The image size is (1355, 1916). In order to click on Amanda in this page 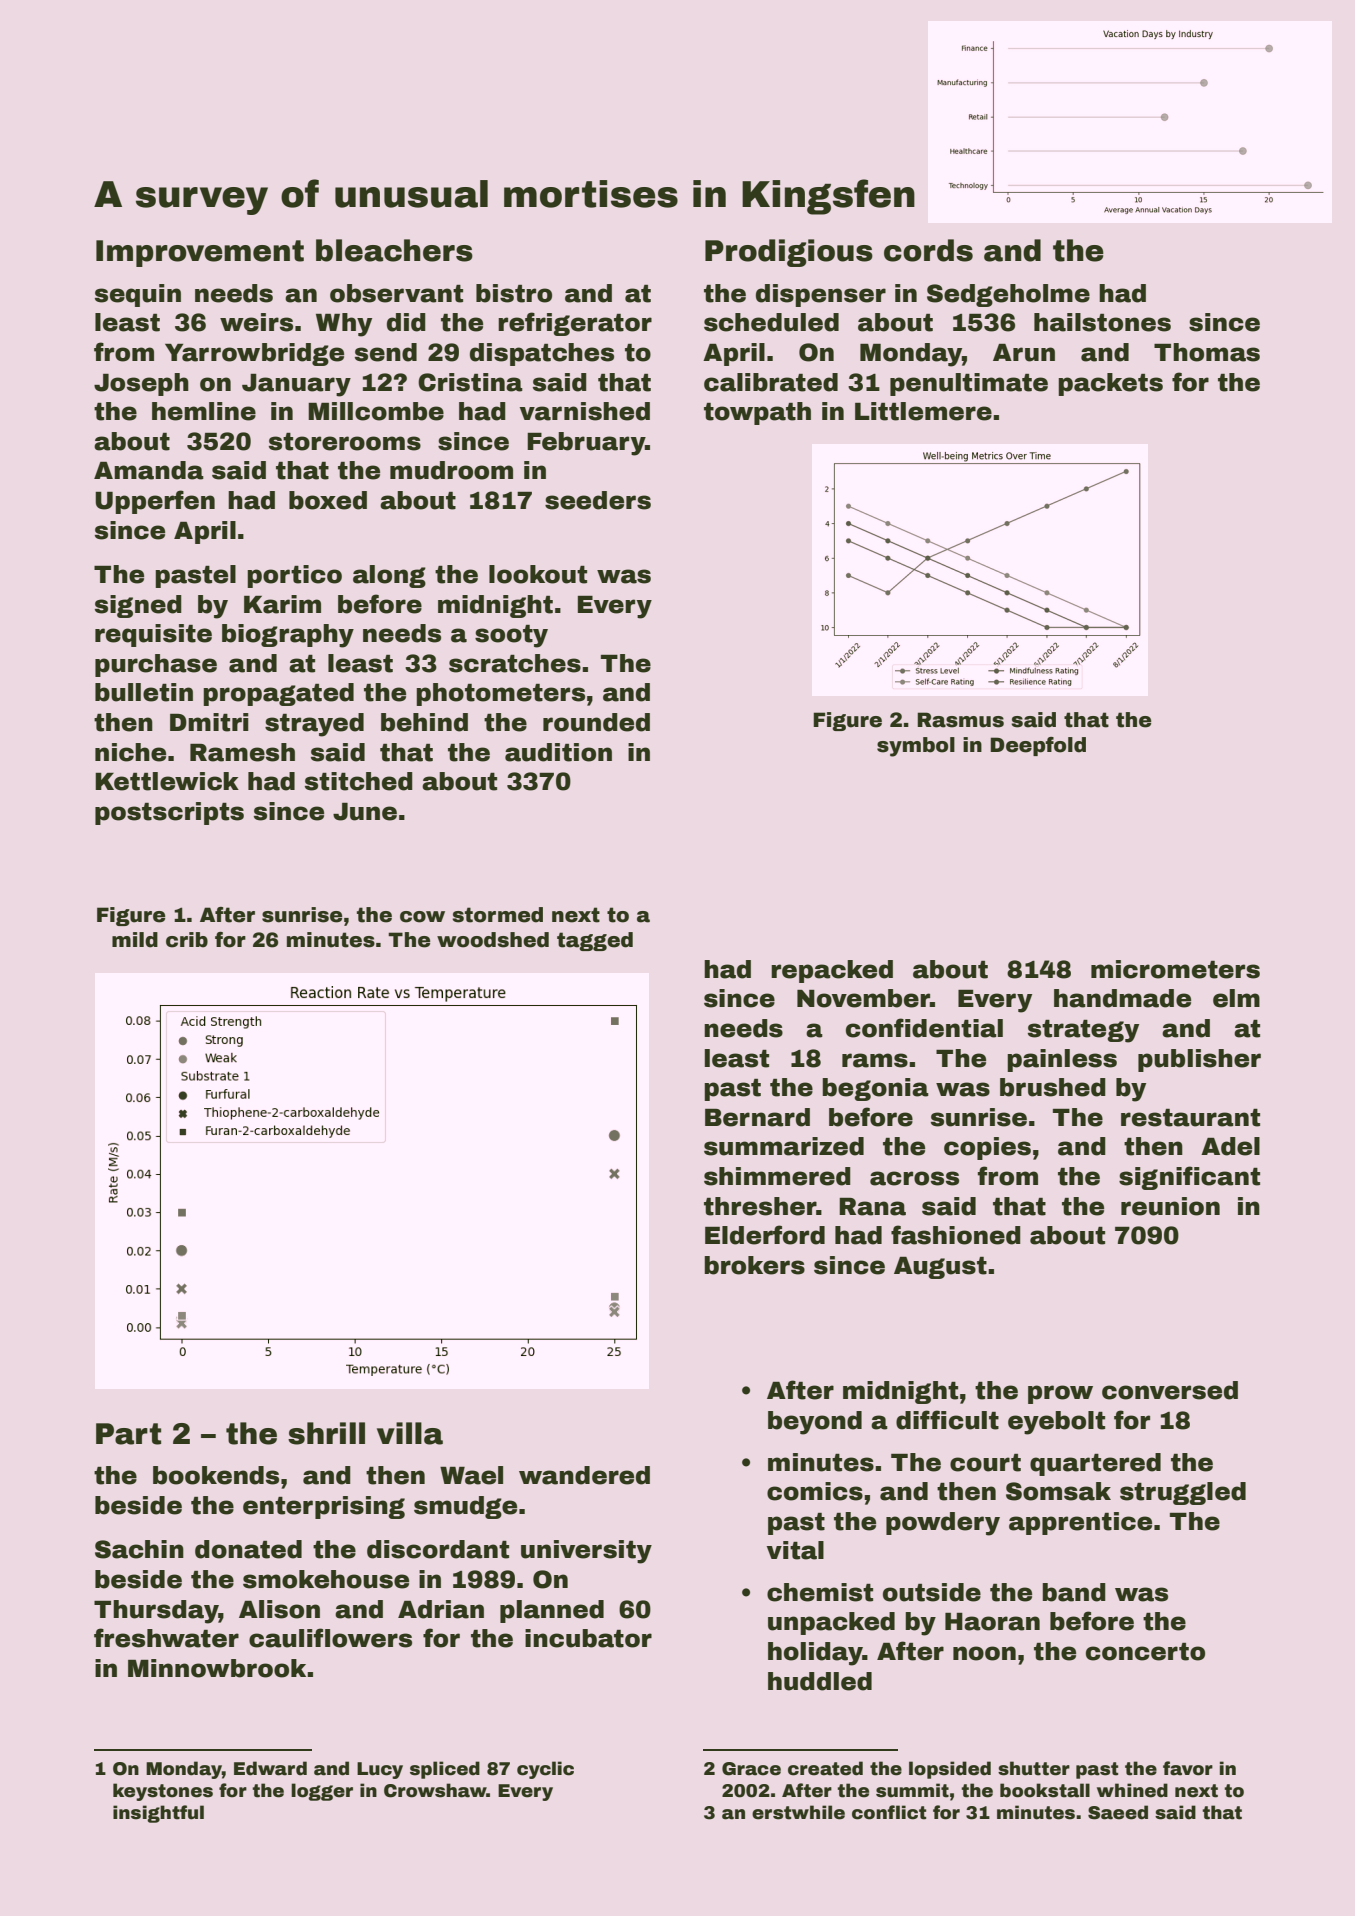, I will do `click(149, 470)`.
